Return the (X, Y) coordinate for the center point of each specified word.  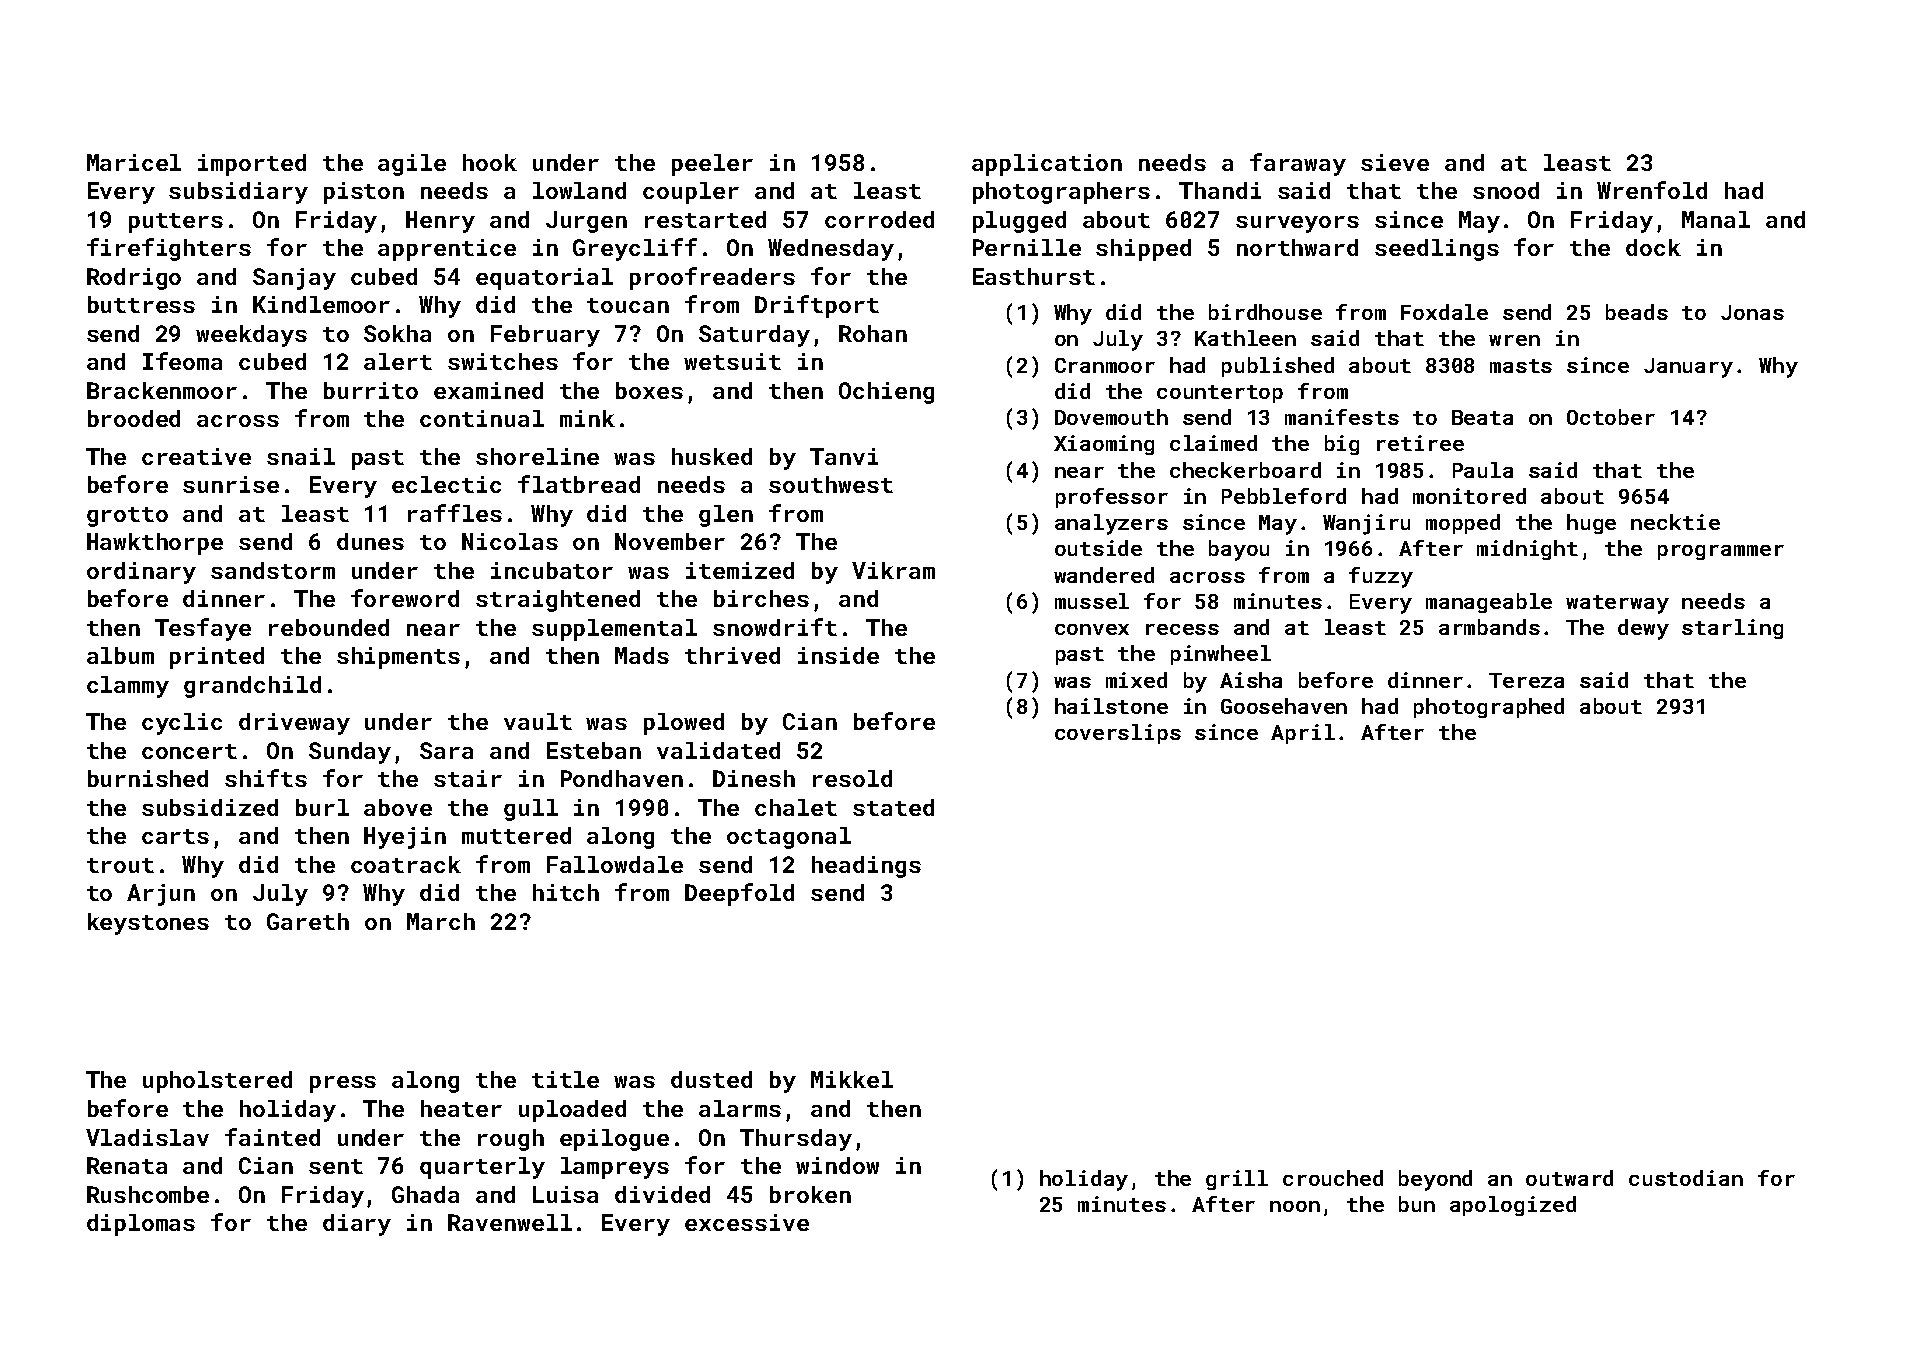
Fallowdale (615, 864)
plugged (1019, 222)
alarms (740, 1108)
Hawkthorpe (155, 544)
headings (866, 867)
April (1303, 734)
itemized (740, 570)
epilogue (614, 1140)
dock (1653, 247)
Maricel (134, 162)
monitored (1469, 496)
